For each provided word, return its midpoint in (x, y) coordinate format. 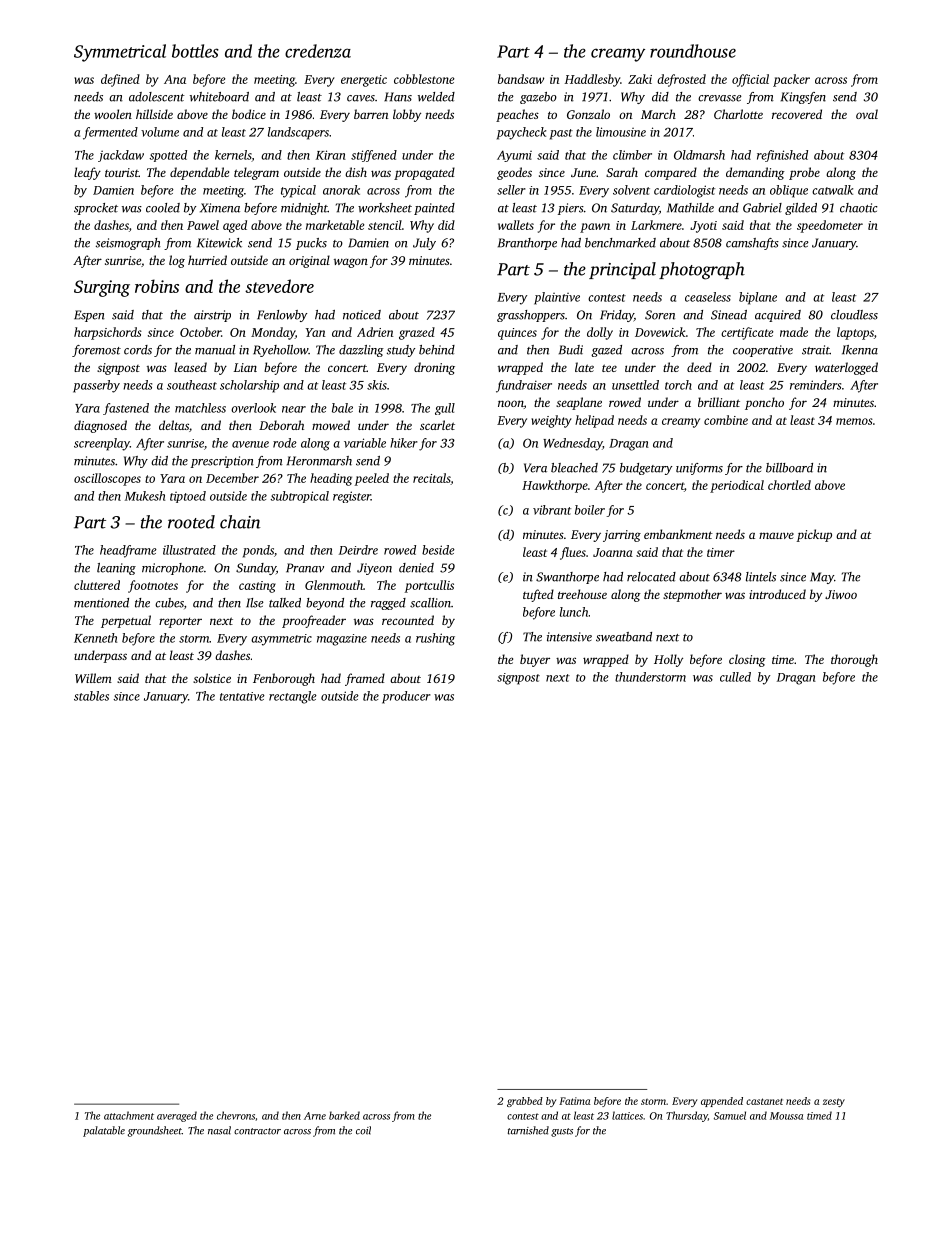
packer (791, 80)
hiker (404, 443)
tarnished (528, 1130)
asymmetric (281, 640)
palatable (104, 1131)
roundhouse (693, 51)
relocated (651, 577)
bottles (195, 51)
